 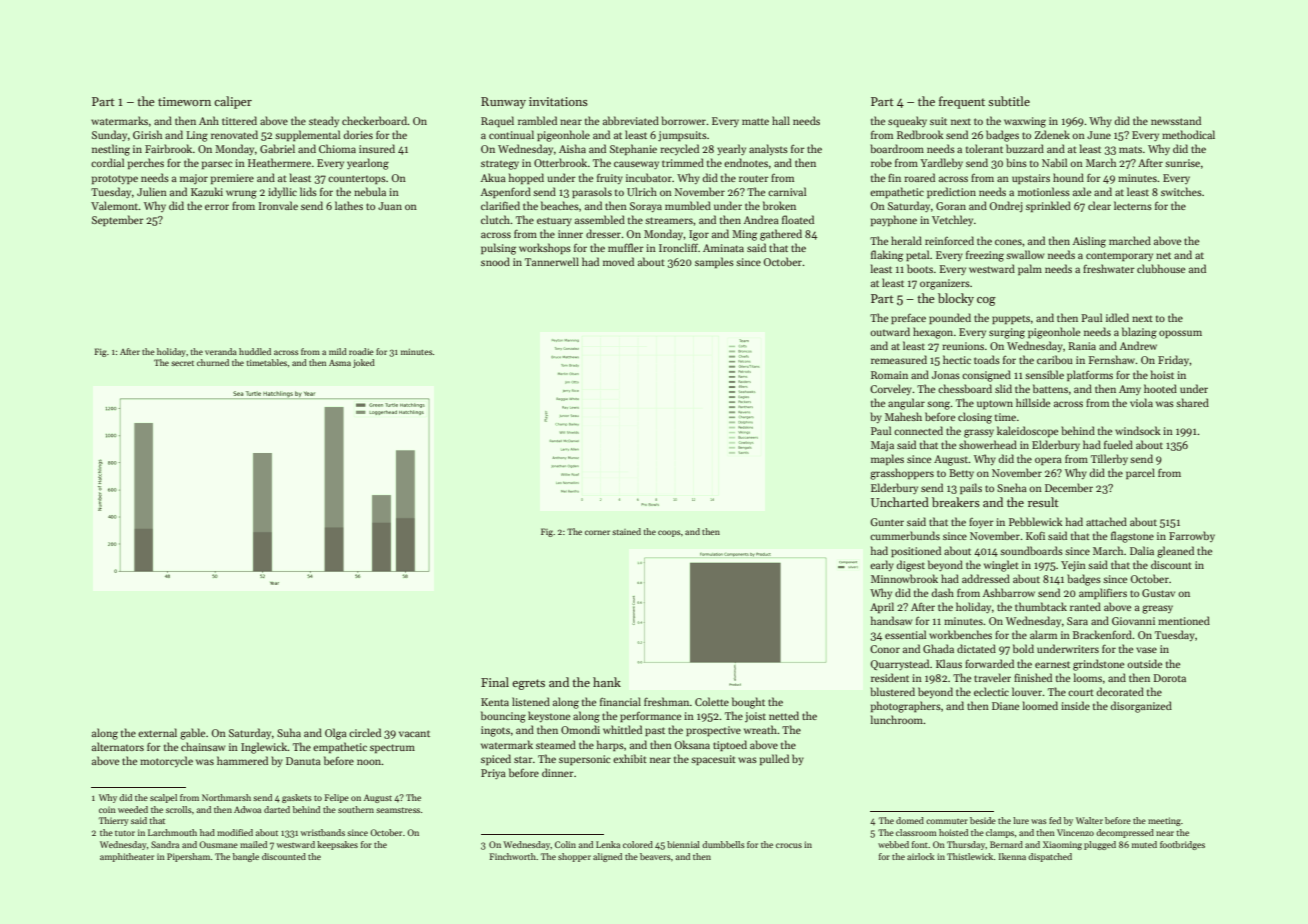 I want to click on secret, so click(x=182, y=363).
